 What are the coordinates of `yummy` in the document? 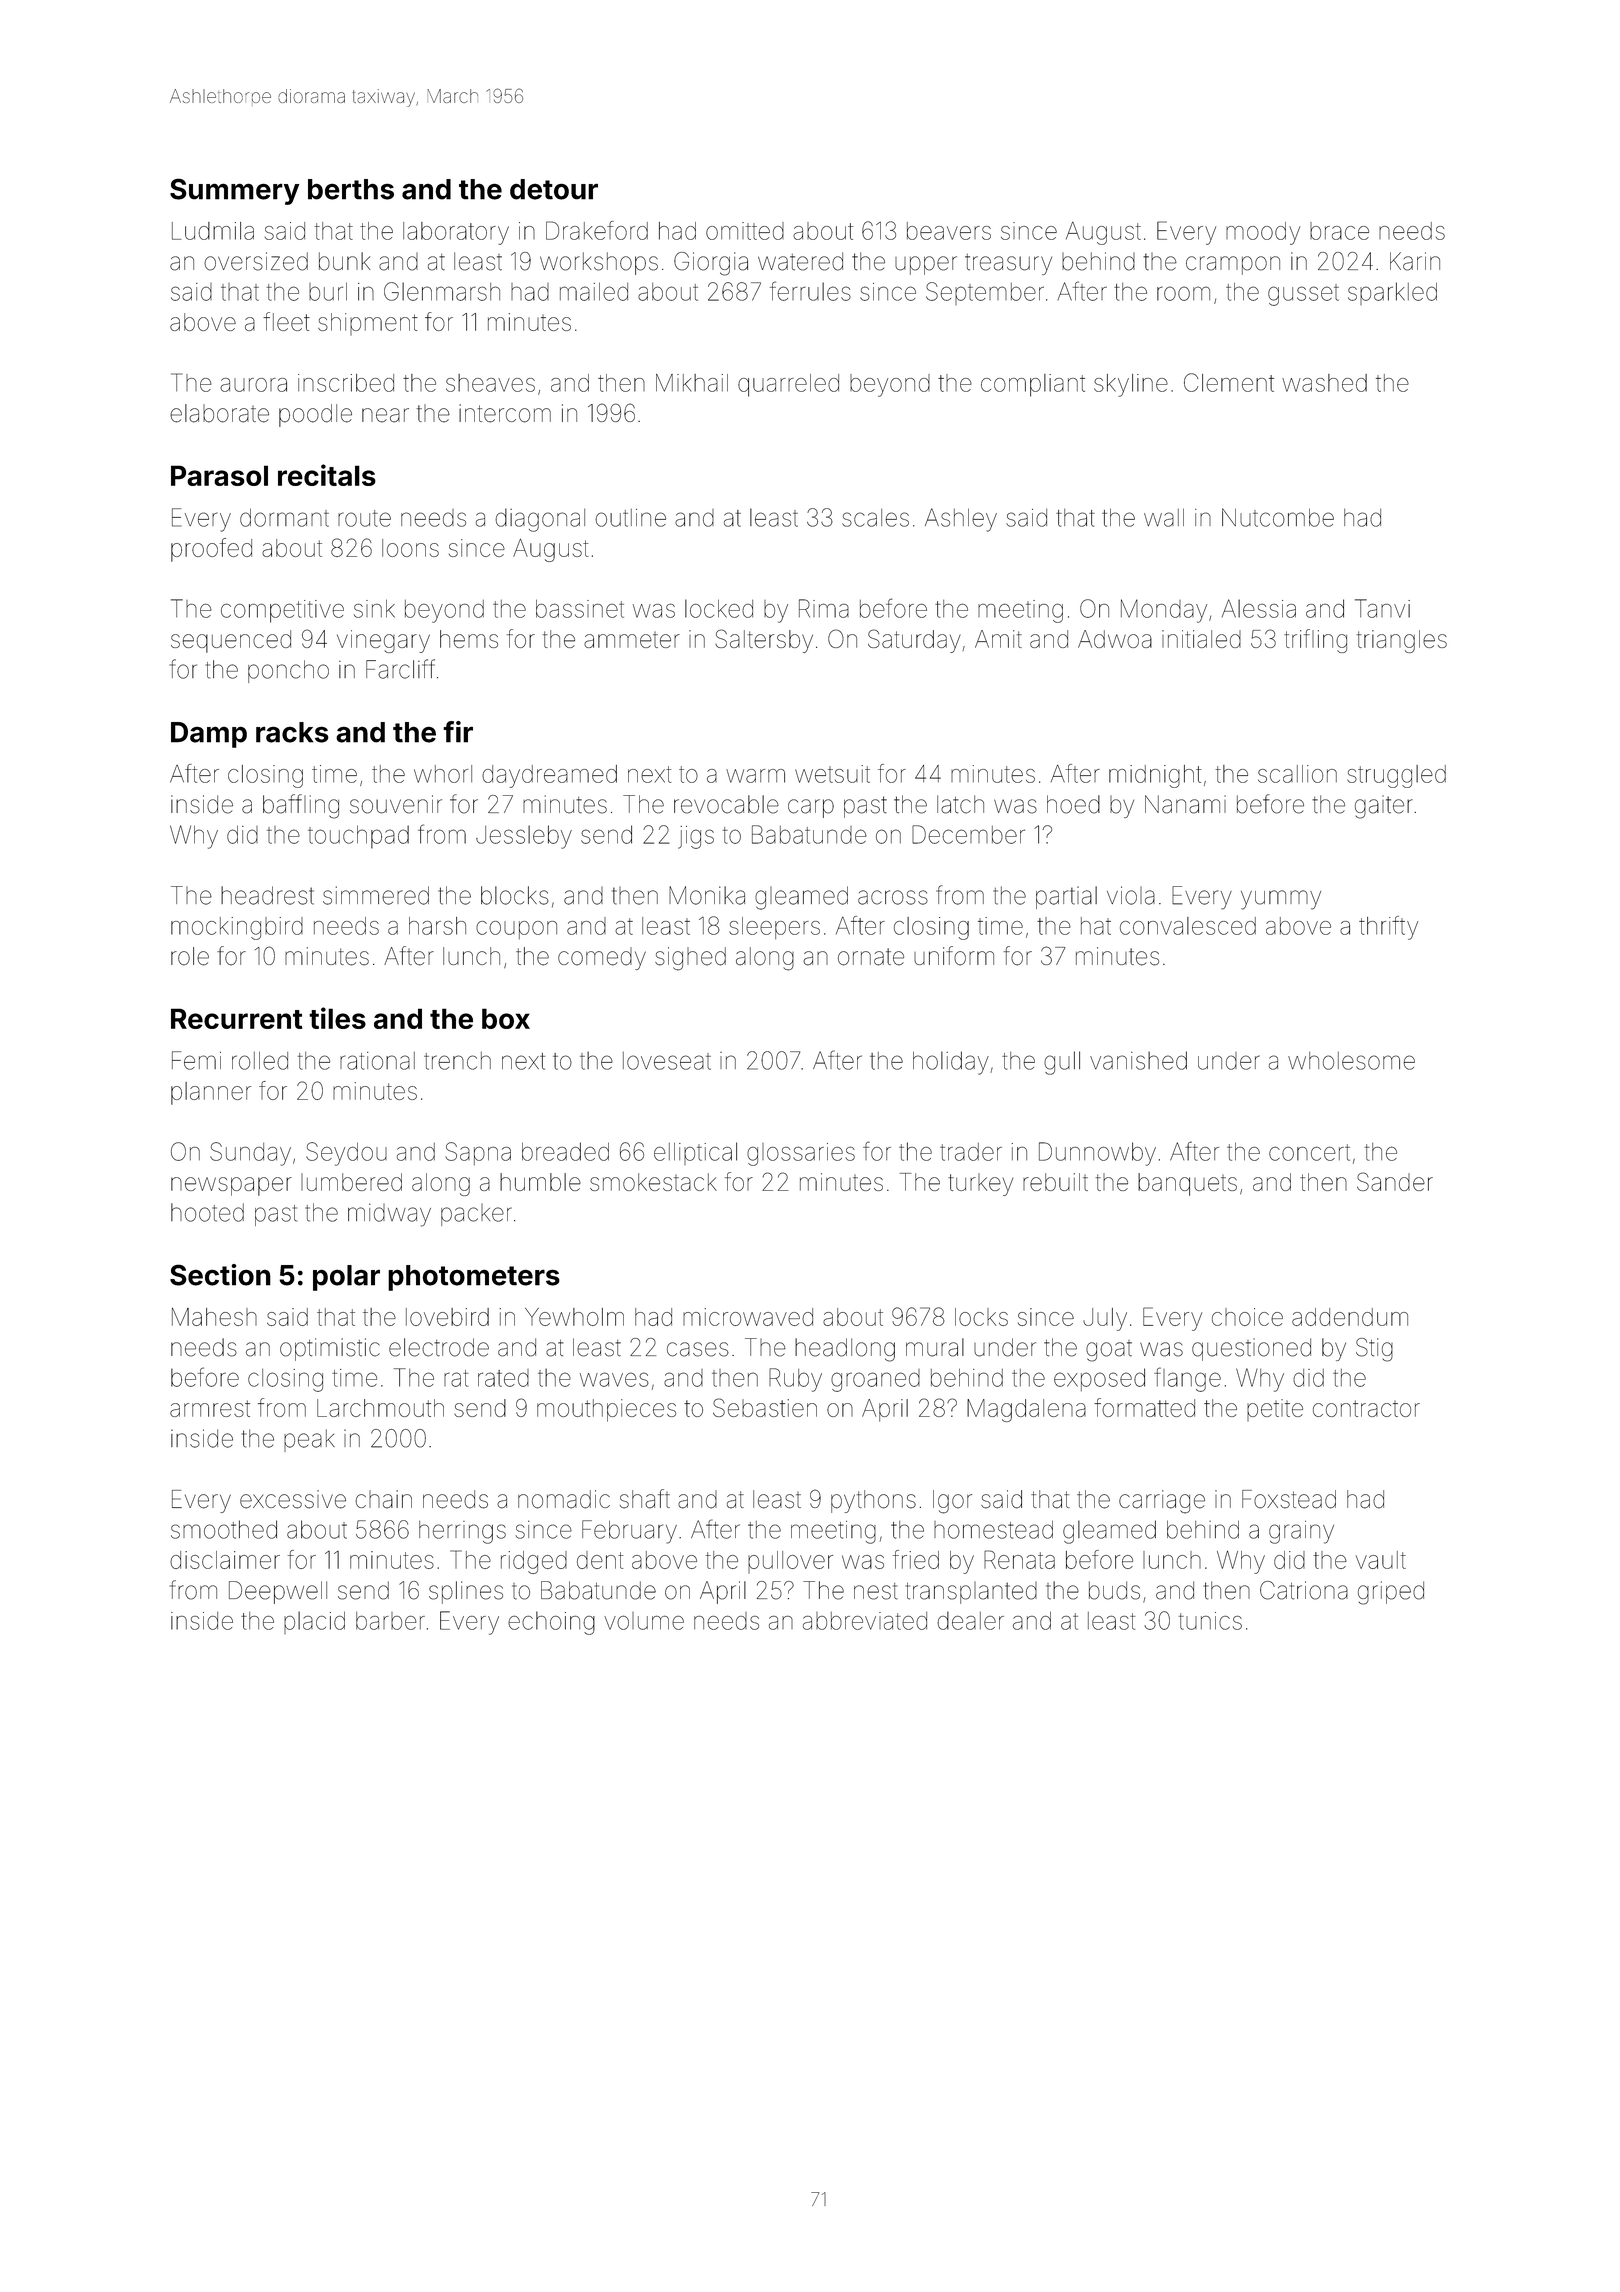 It's located at (1281, 900).
